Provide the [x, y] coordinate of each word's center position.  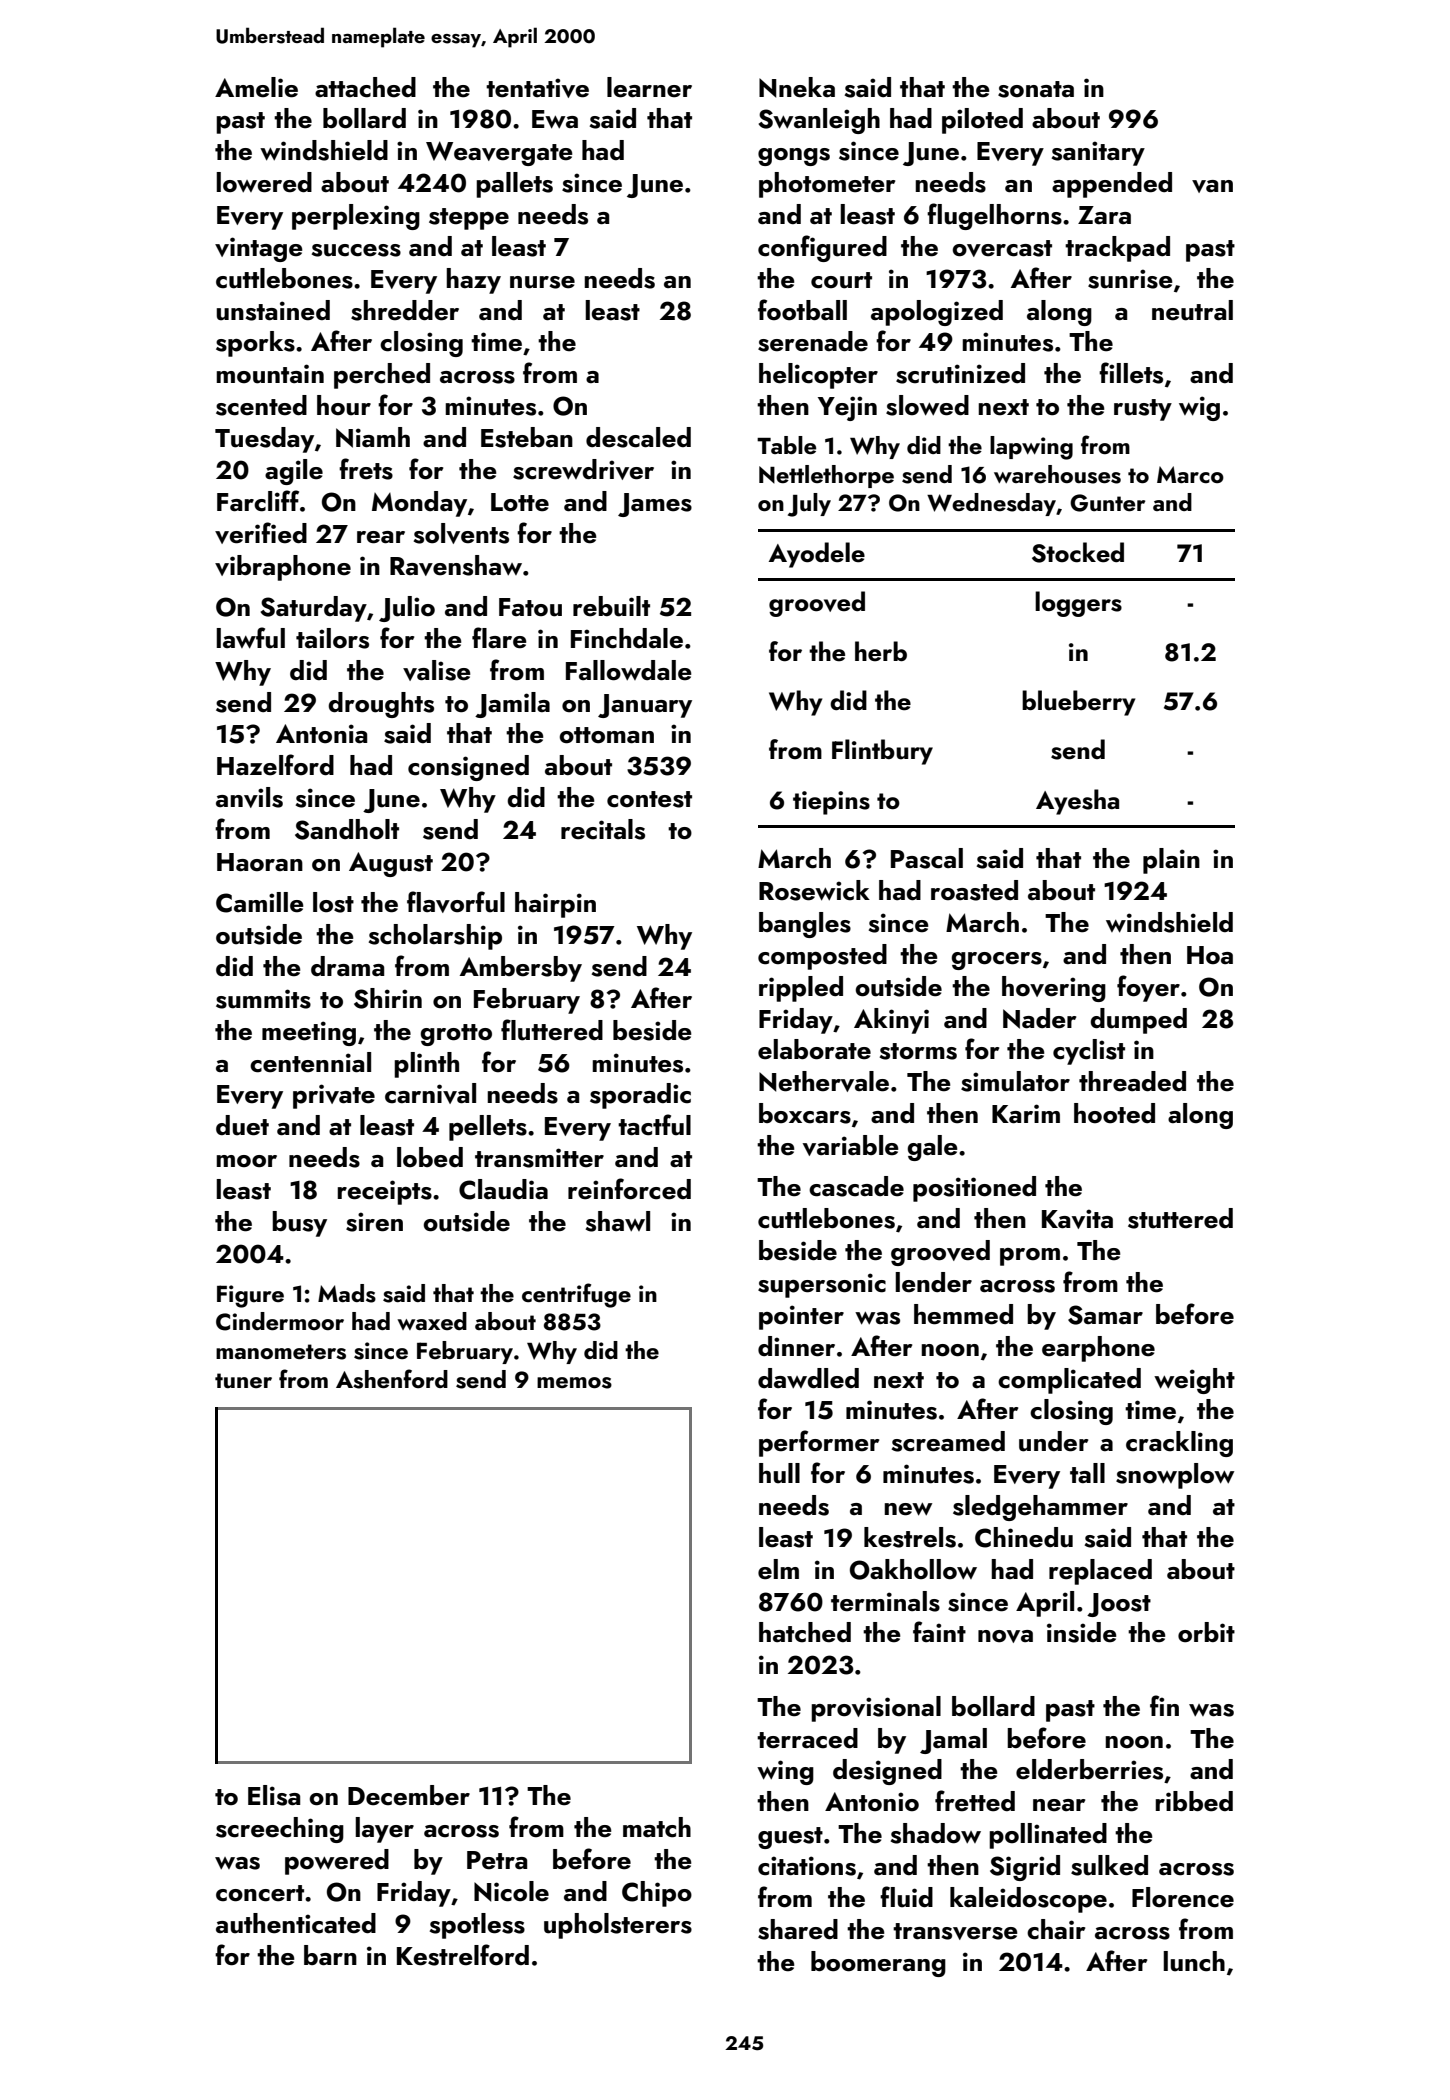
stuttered [1180, 1218]
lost [333, 902]
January [645, 706]
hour [344, 405]
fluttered [552, 1030]
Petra [497, 1860]
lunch [1194, 1961]
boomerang [878, 1964]
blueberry [1078, 703]
